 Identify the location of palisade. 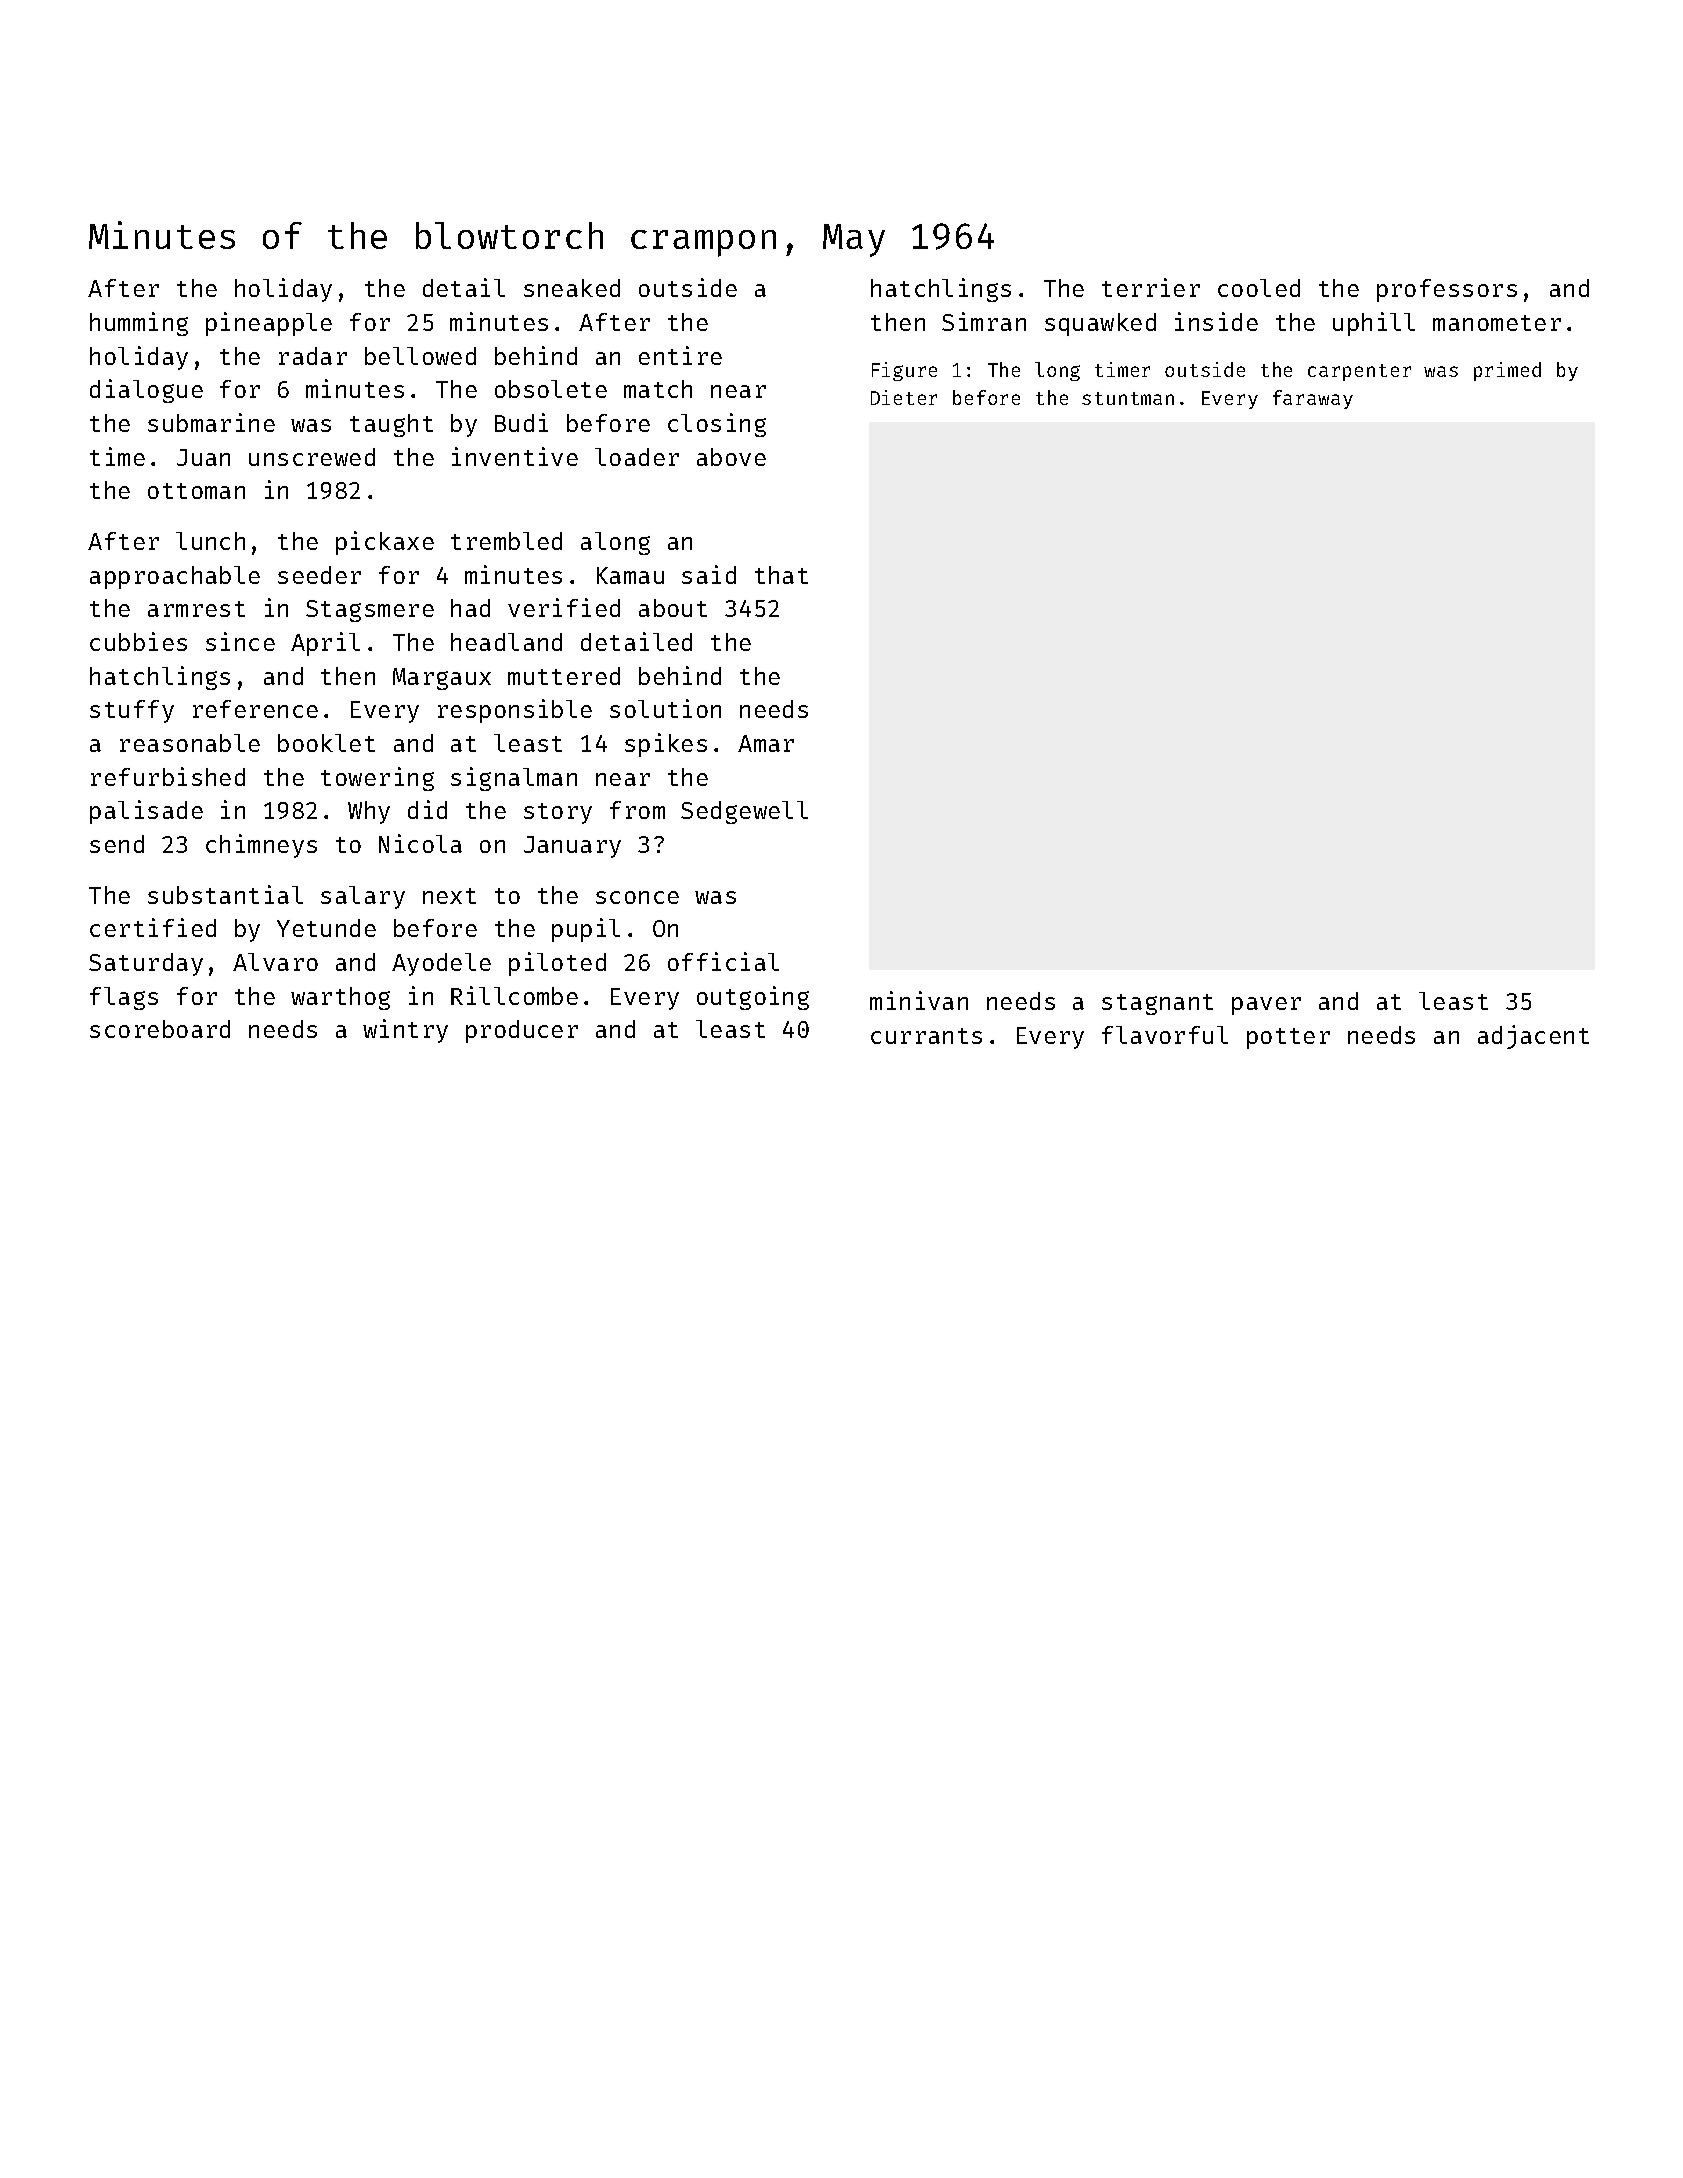
(146, 812).
